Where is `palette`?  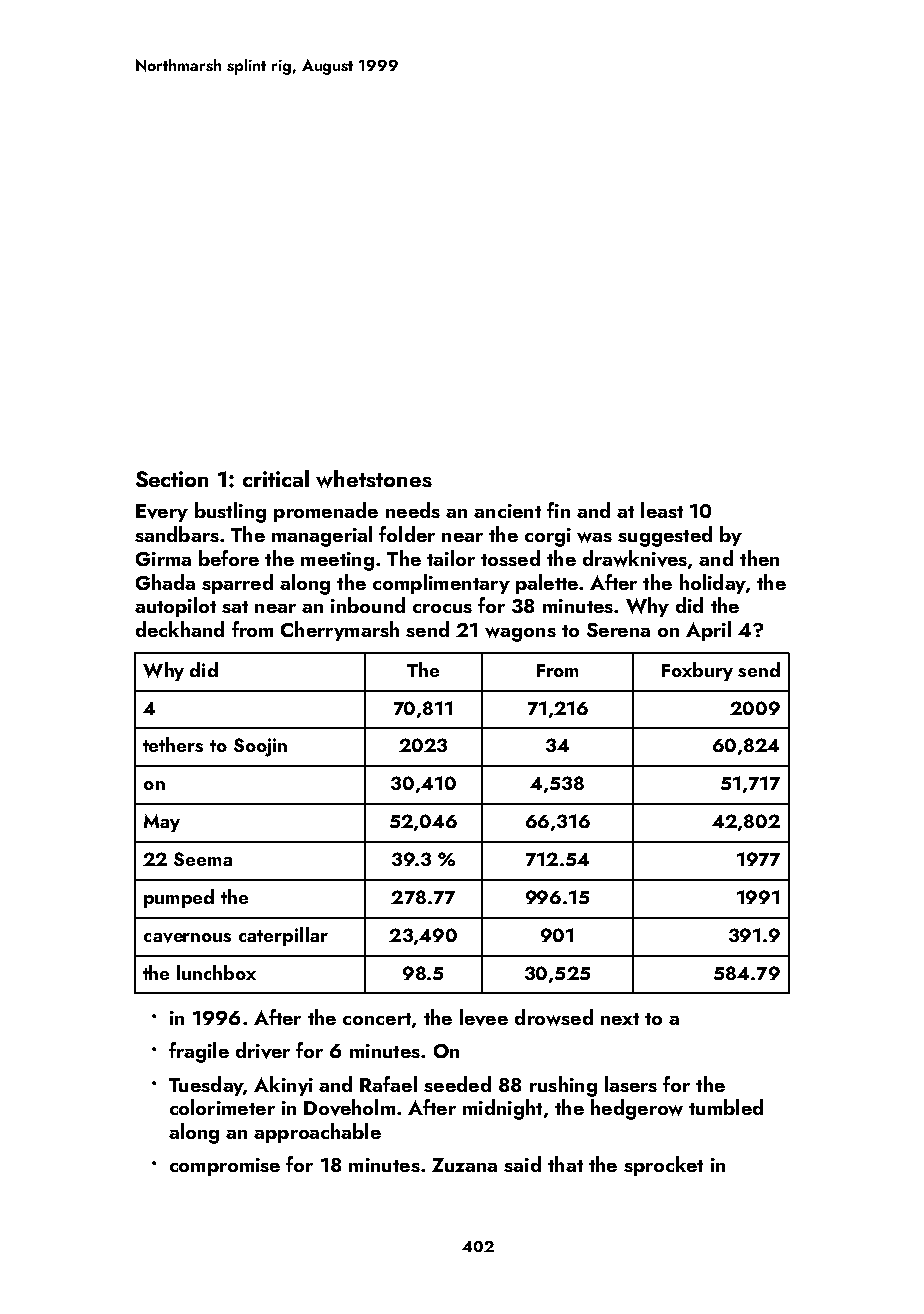
palette is located at coordinates (547, 584).
